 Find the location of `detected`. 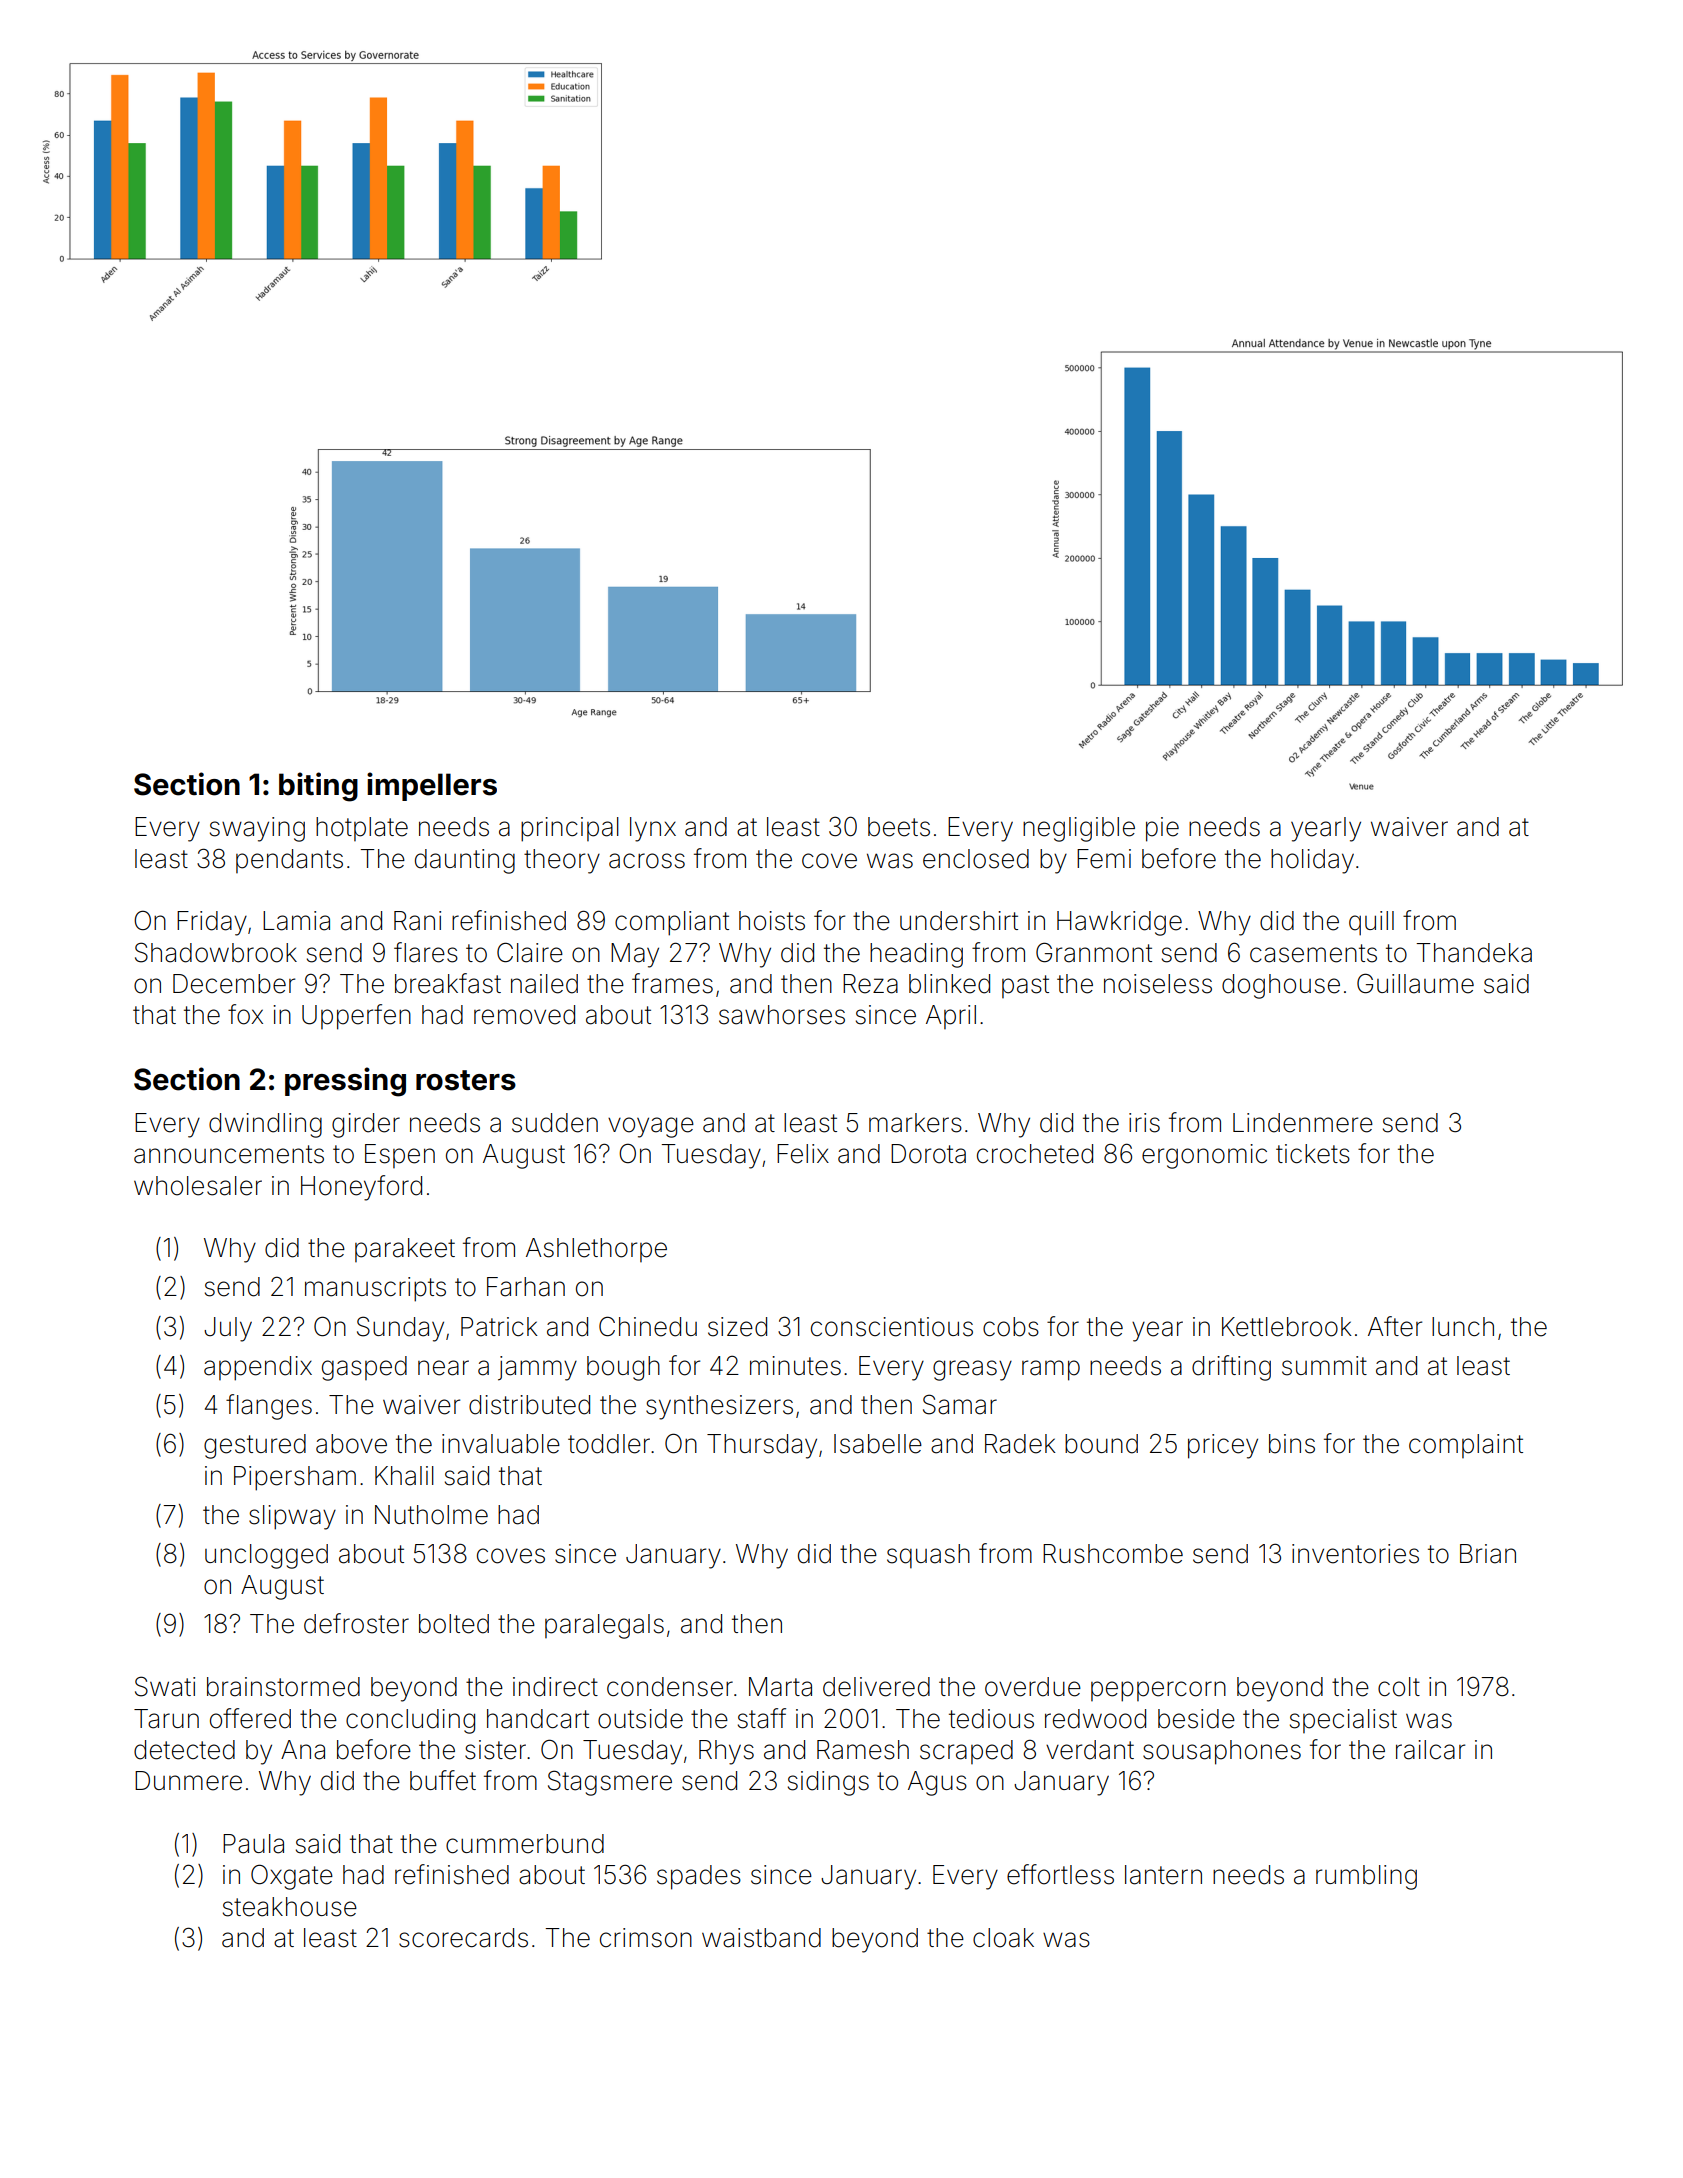

detected is located at coordinates (184, 1750).
